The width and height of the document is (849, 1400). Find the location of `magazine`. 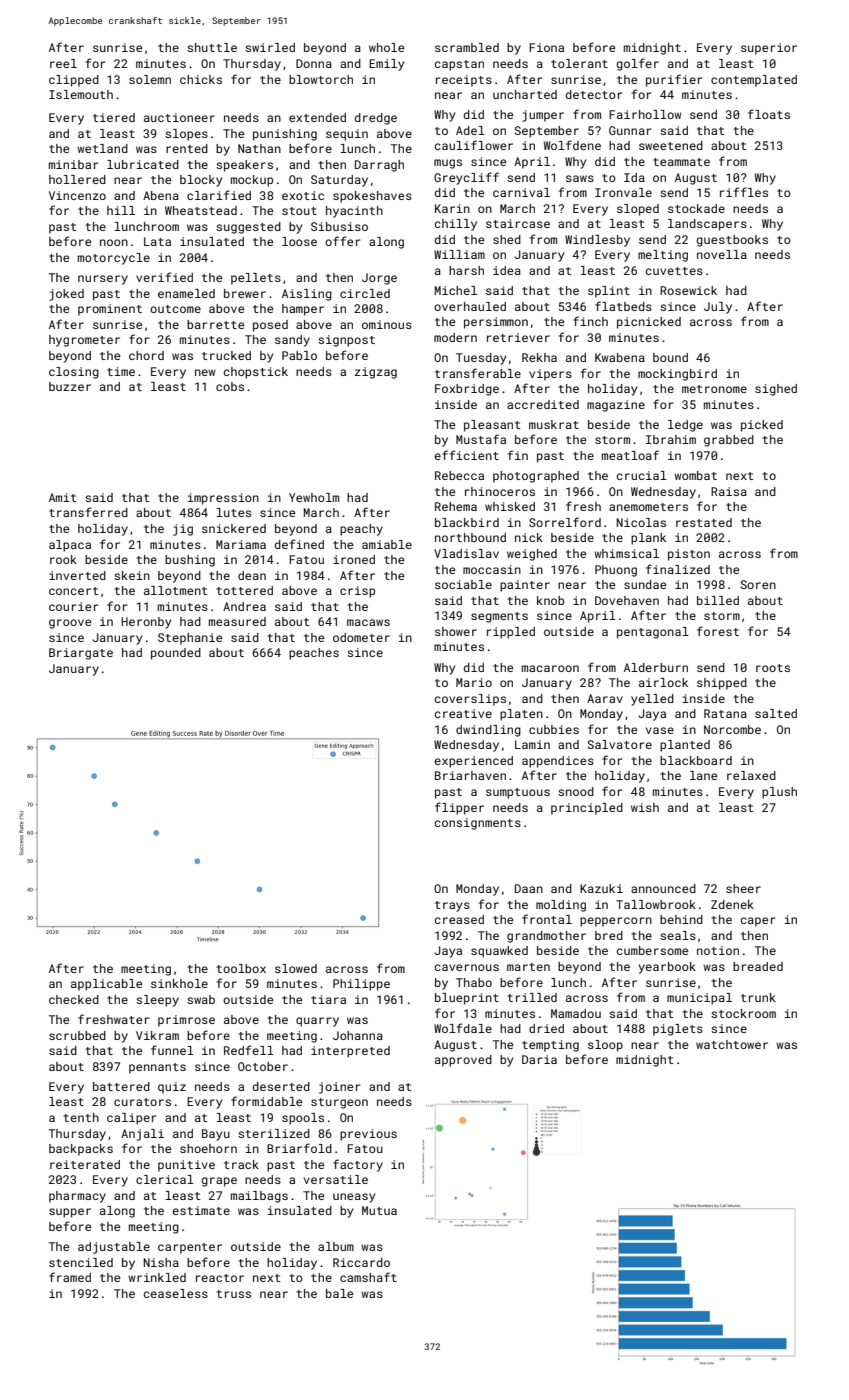

magazine is located at coordinates (616, 406).
